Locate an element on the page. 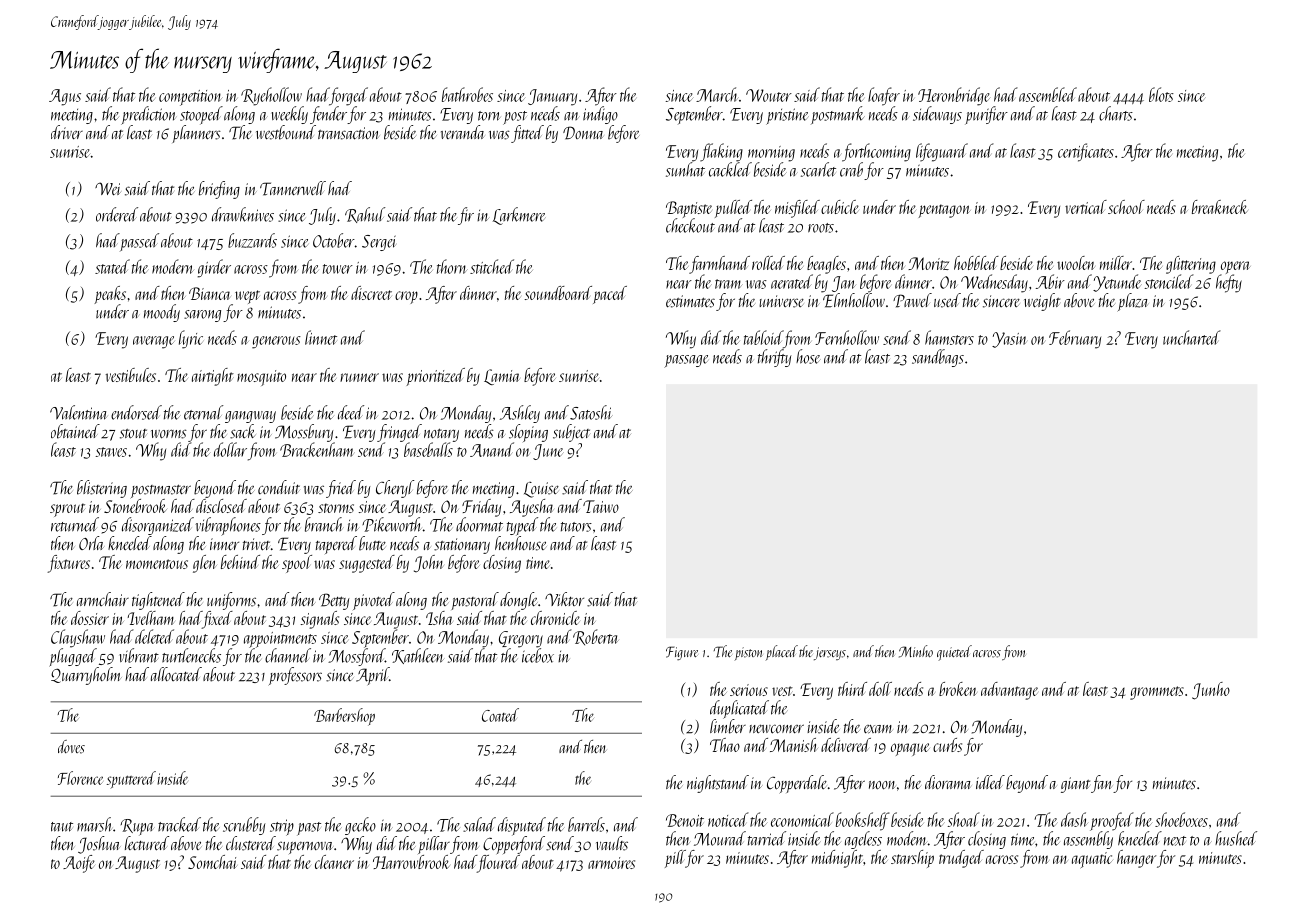  newcomer is located at coordinates (776, 729).
